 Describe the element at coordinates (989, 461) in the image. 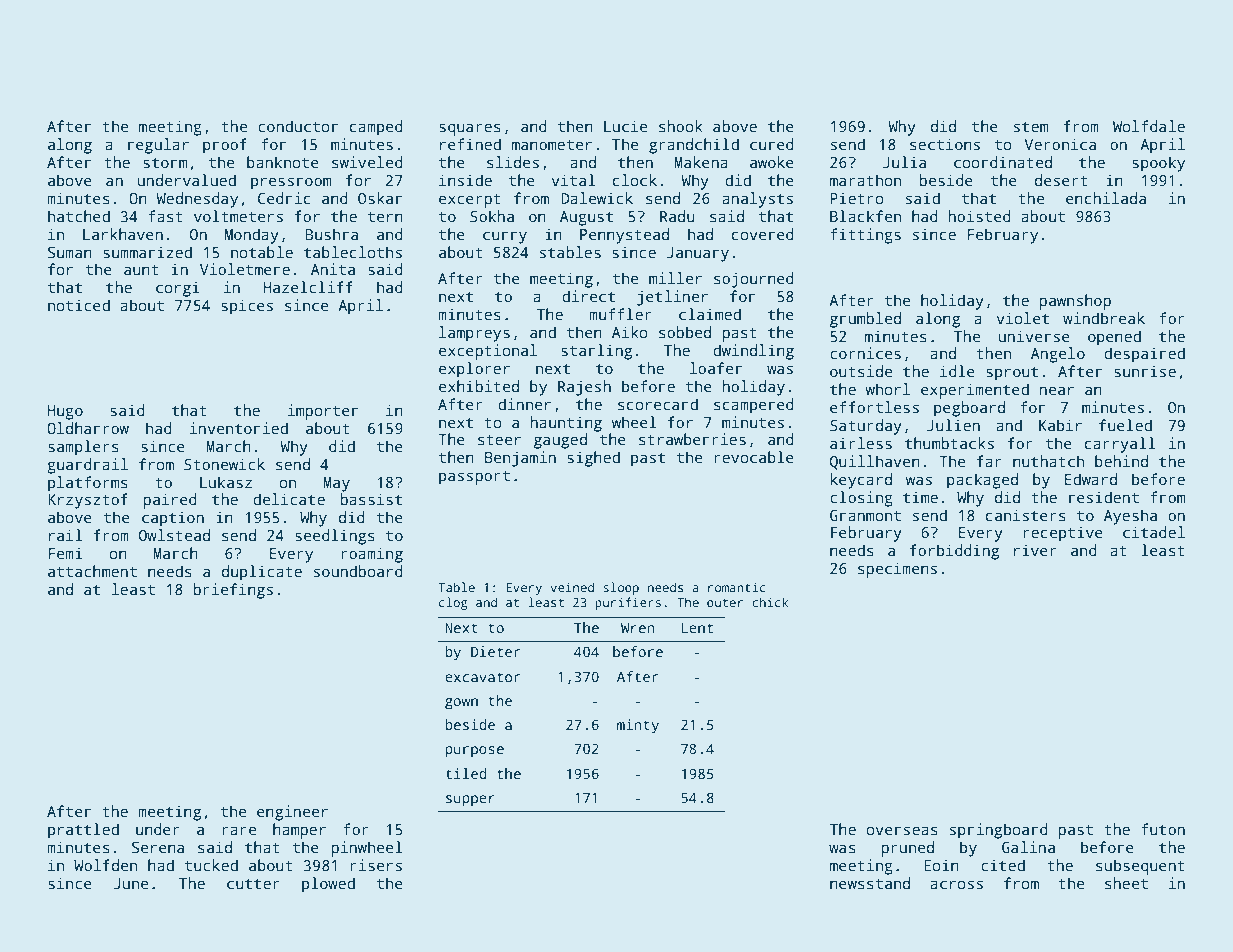

I see `far` at that location.
